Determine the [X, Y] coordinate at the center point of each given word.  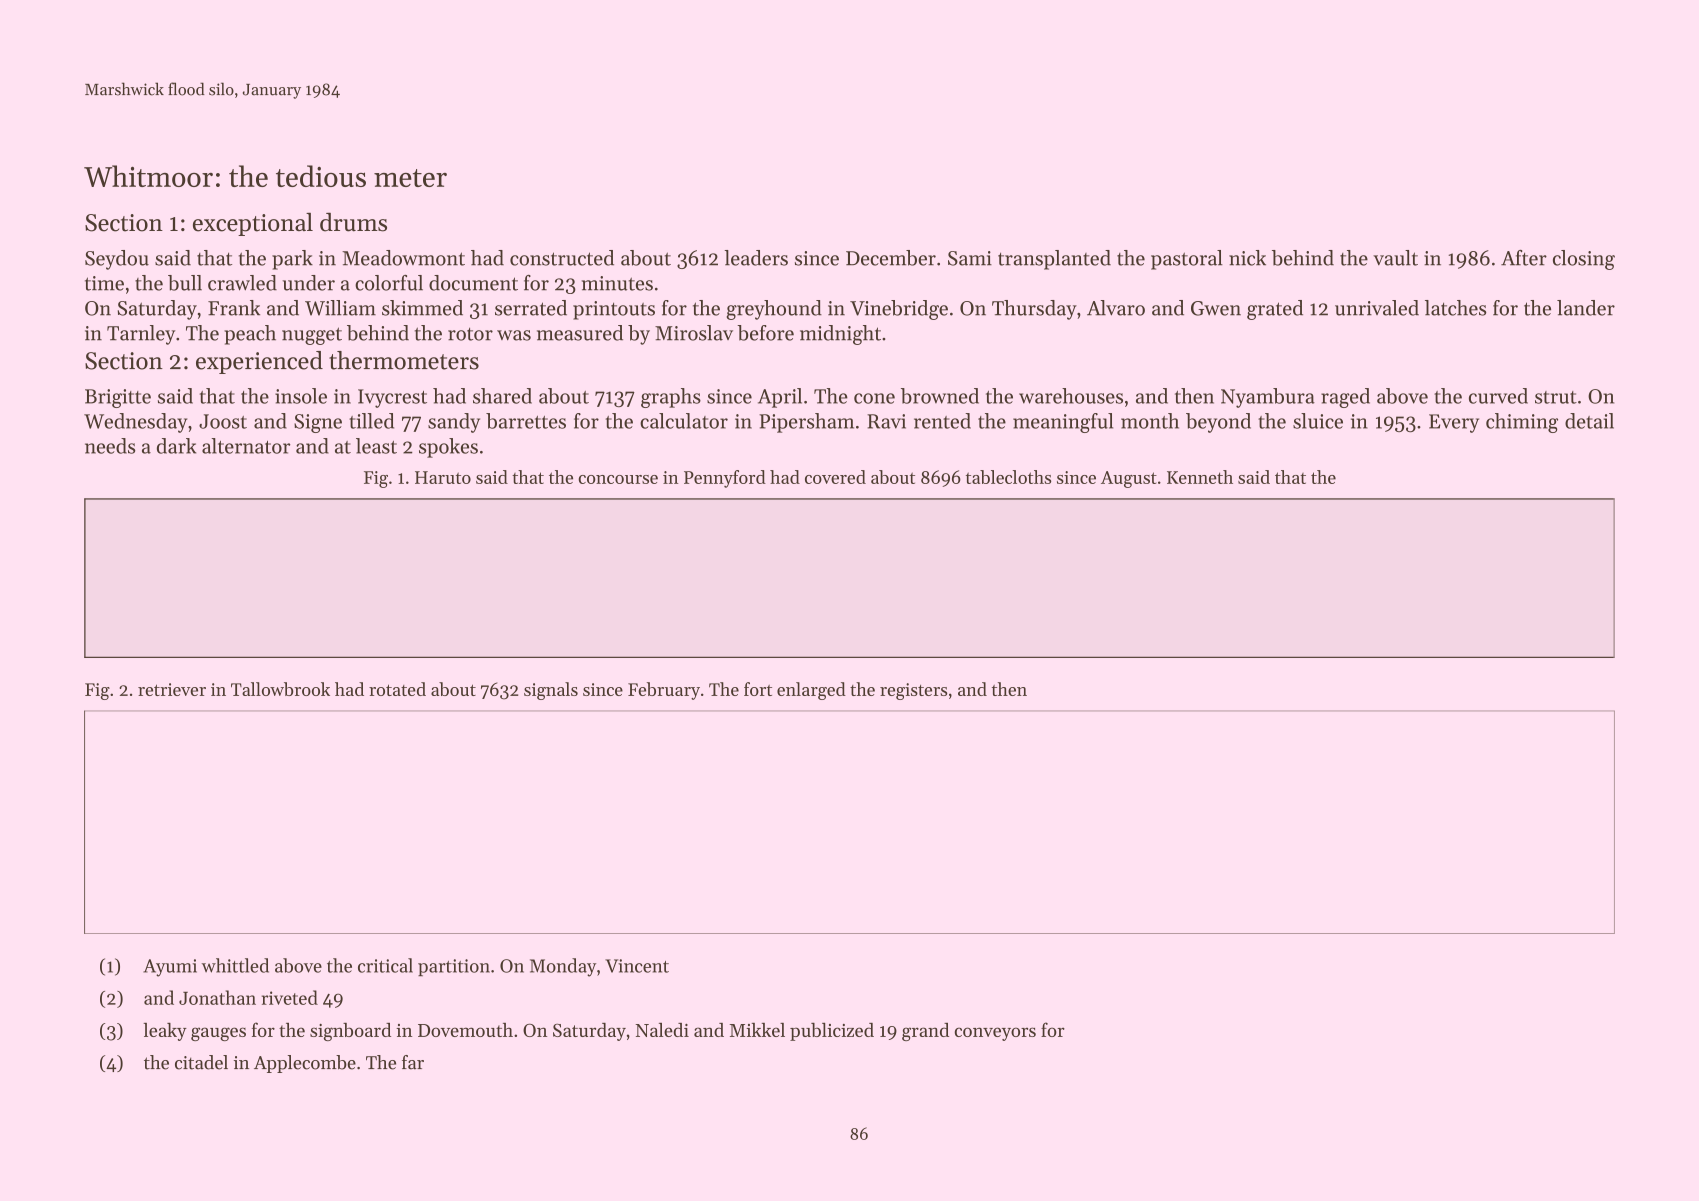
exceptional [253, 224]
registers [913, 691]
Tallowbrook [280, 689]
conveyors [995, 1034]
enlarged [811, 691]
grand [925, 1032]
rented [942, 421]
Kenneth [1200, 477]
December [891, 258]
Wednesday [135, 423]
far [413, 1062]
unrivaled [1377, 308]
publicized [832, 1032]
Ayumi [170, 968]
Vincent [637, 966]
